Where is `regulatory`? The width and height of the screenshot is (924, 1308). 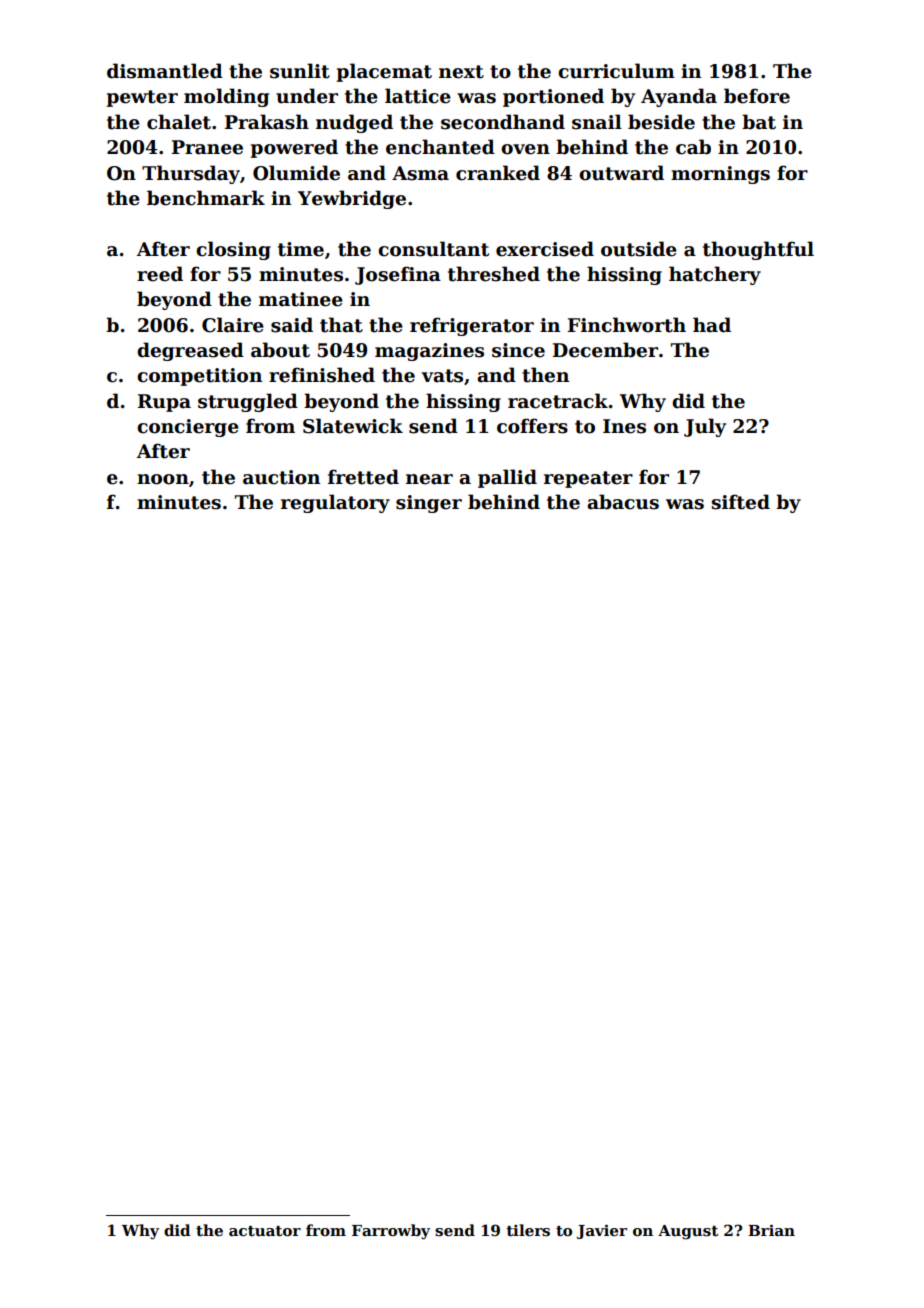
regulatory is located at coordinates (335, 503).
